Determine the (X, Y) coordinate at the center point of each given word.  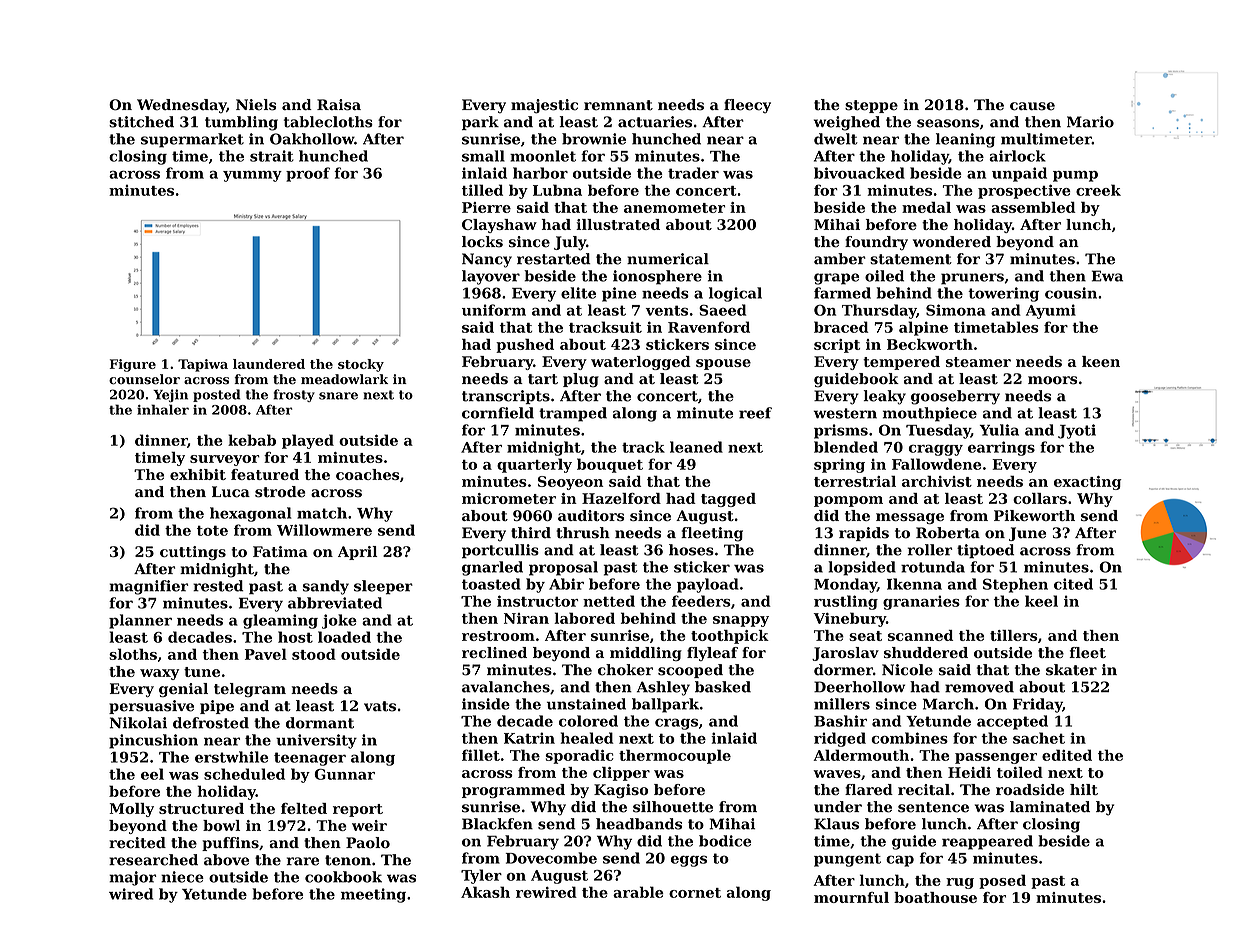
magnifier (148, 587)
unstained (586, 704)
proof (308, 174)
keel (1041, 601)
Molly (131, 810)
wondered (952, 242)
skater (1071, 670)
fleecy (747, 106)
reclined (494, 652)
